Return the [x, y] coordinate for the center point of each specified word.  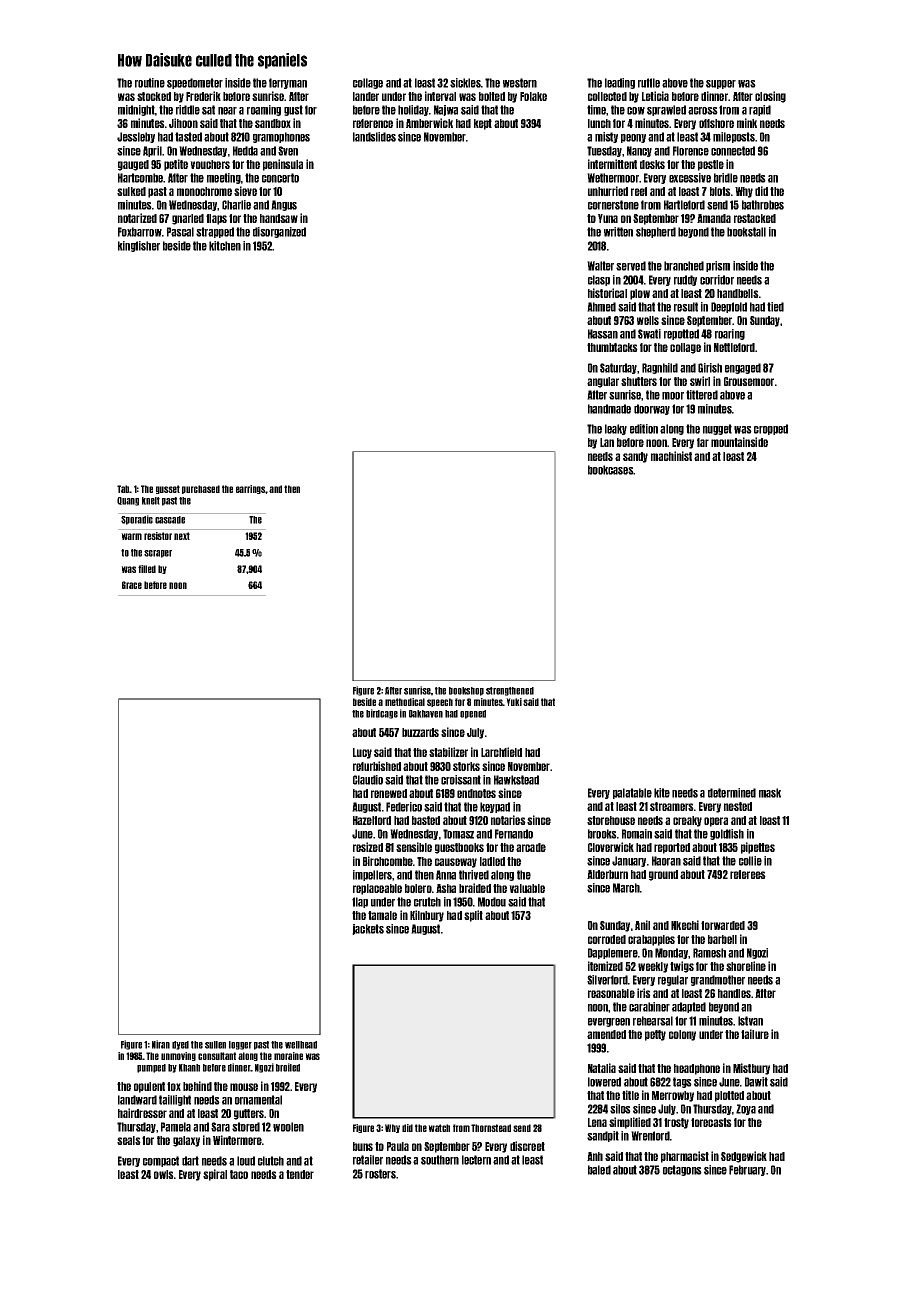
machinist [671, 456]
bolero [418, 888]
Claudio [368, 780]
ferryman [288, 83]
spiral [215, 1175]
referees [748, 874]
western [520, 83]
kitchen [225, 246]
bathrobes [763, 205]
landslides [374, 137]
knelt [151, 501]
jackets [368, 929]
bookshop [466, 691]
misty [606, 137]
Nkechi [685, 925]
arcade [531, 847]
